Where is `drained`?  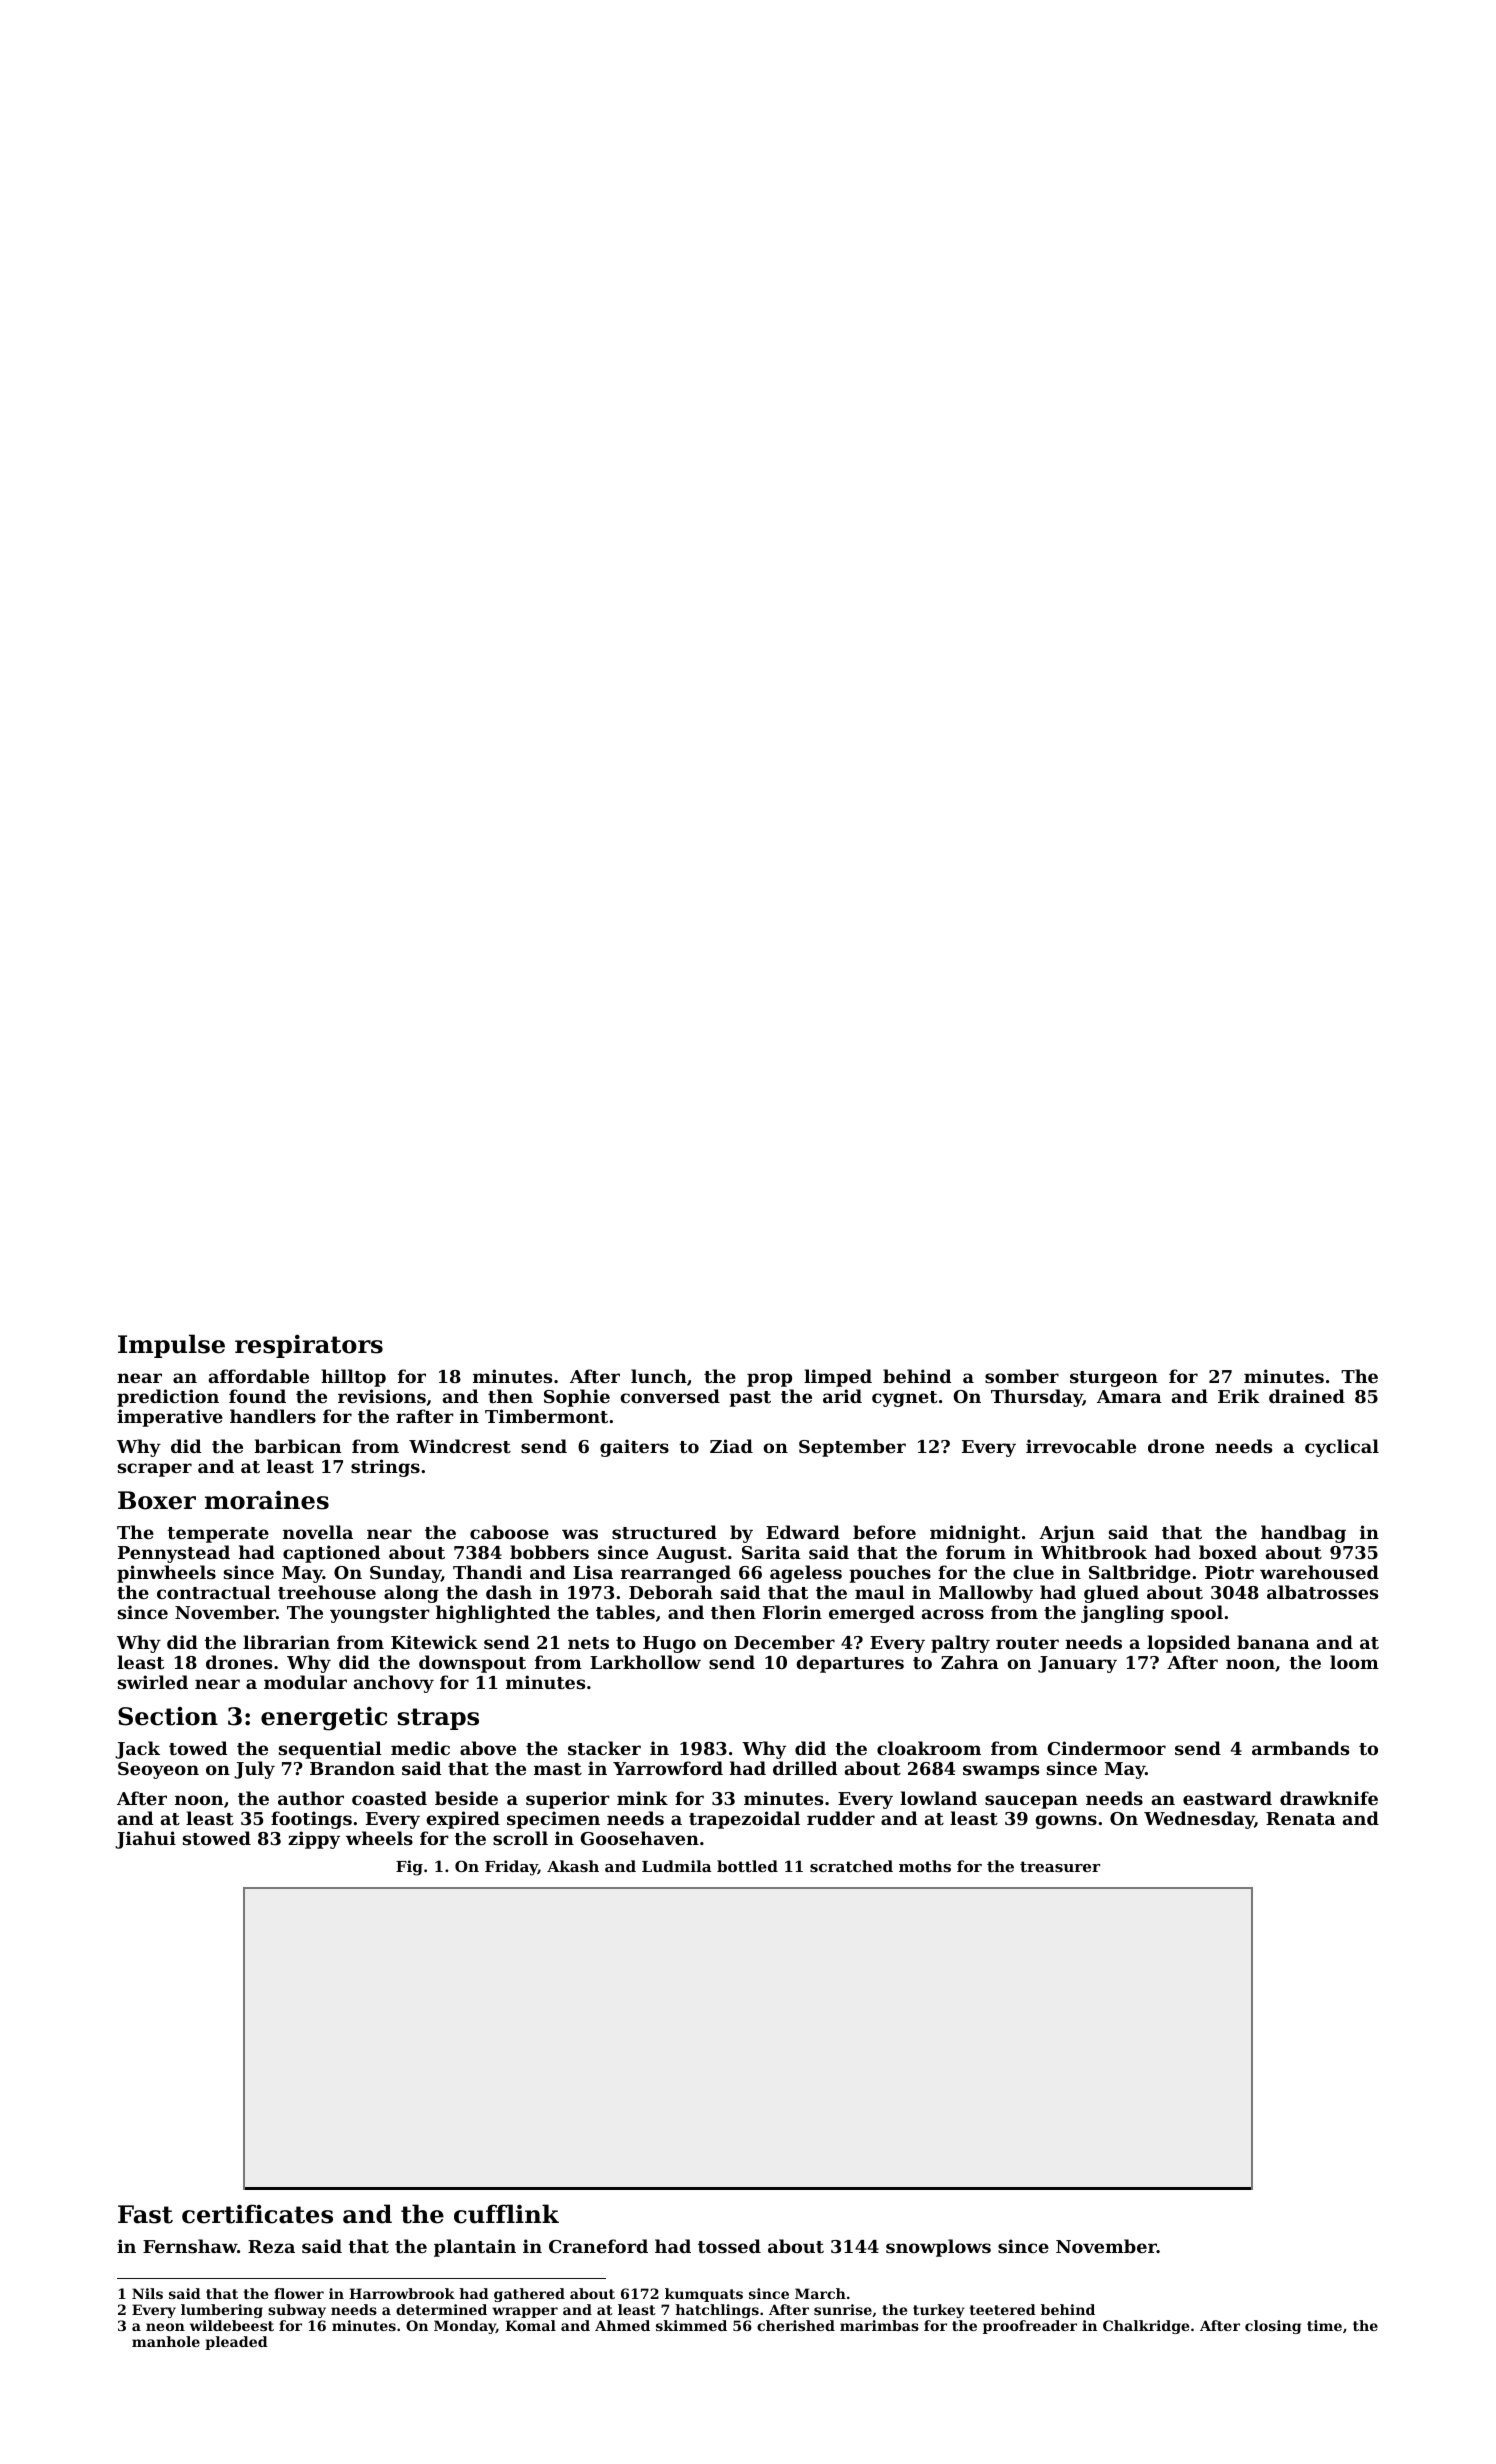 drained is located at coordinates (1307, 1396).
